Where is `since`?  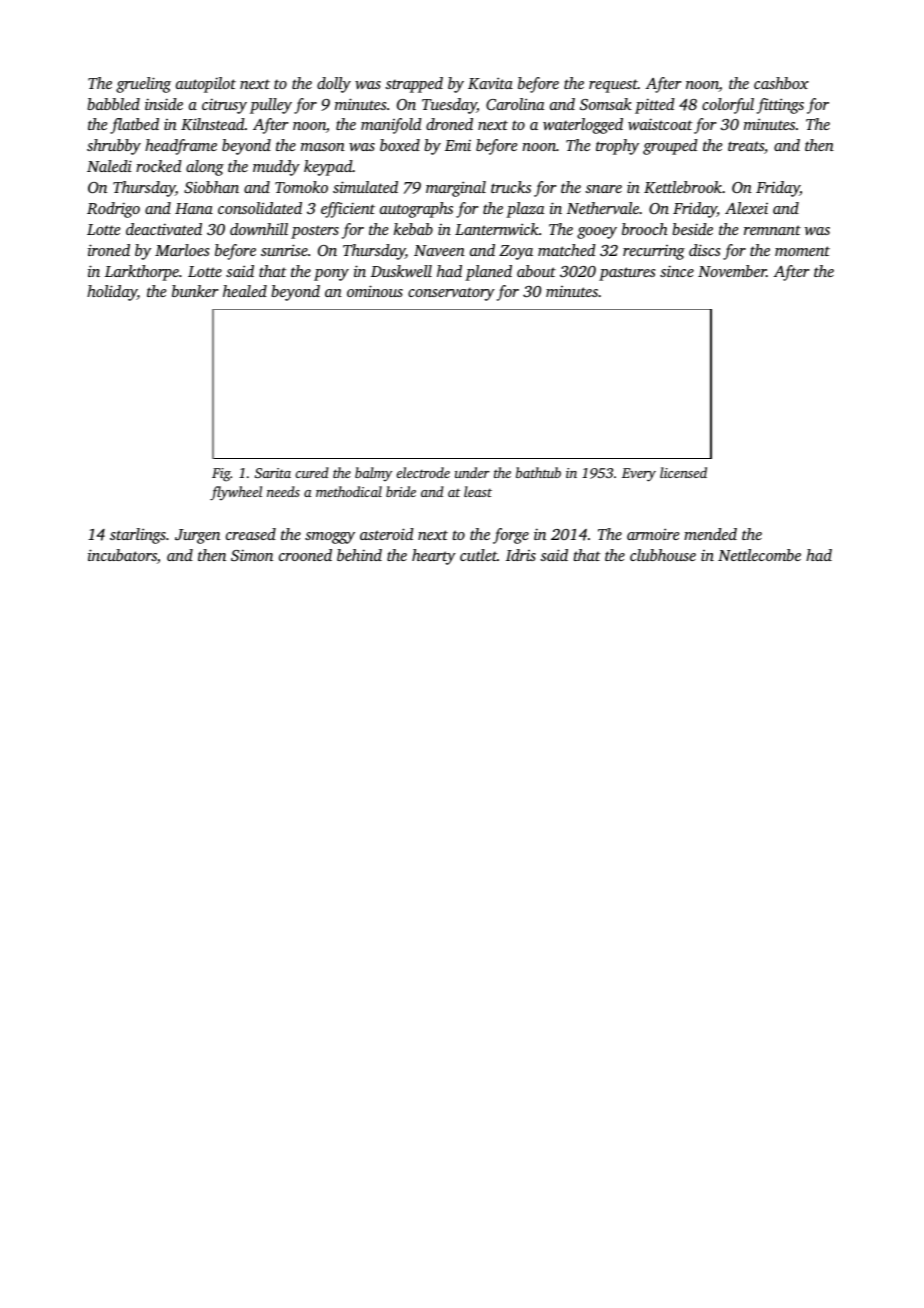 since is located at coordinates (677, 271).
